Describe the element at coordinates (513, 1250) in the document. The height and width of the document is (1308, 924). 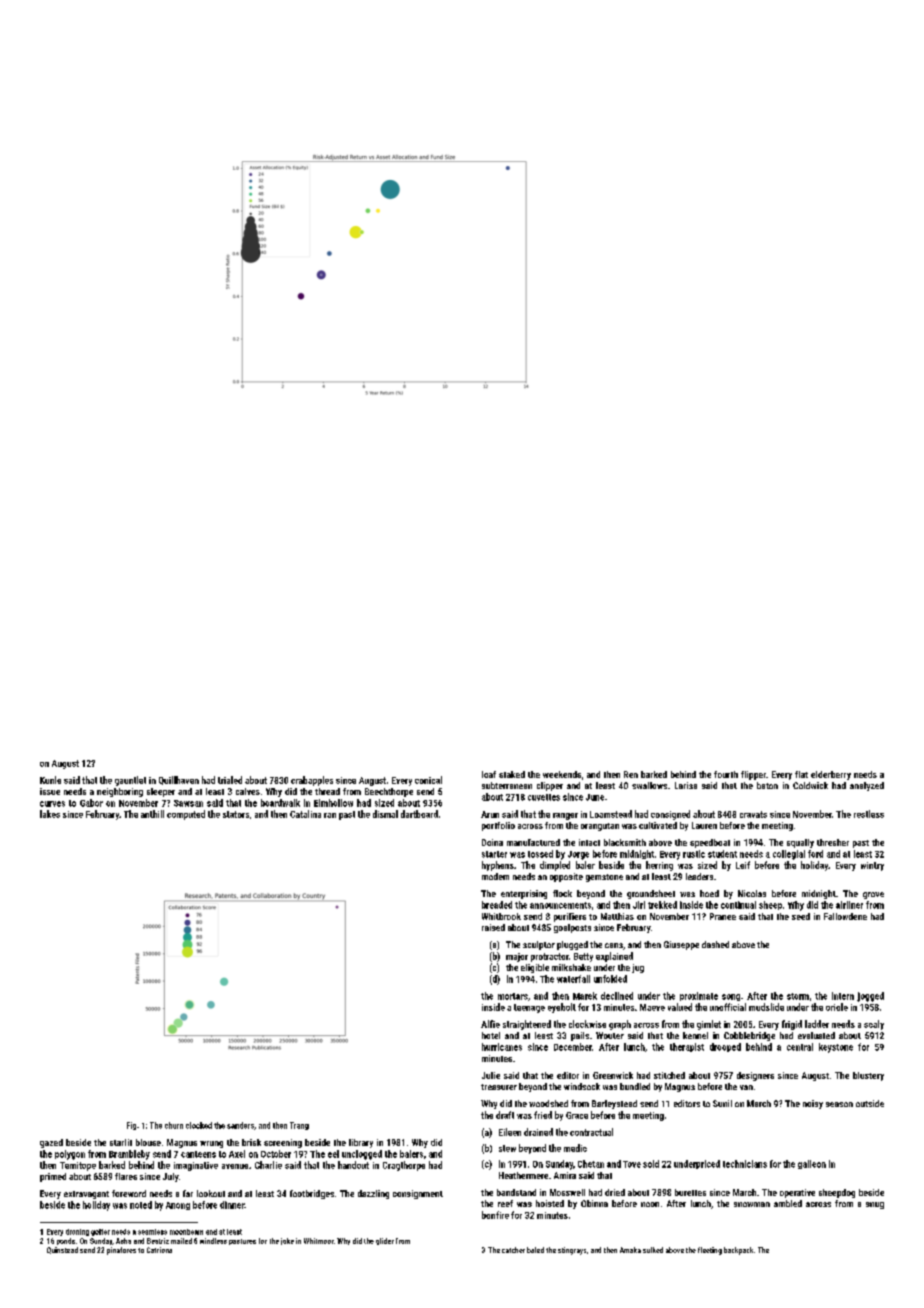
I see `catcher` at that location.
